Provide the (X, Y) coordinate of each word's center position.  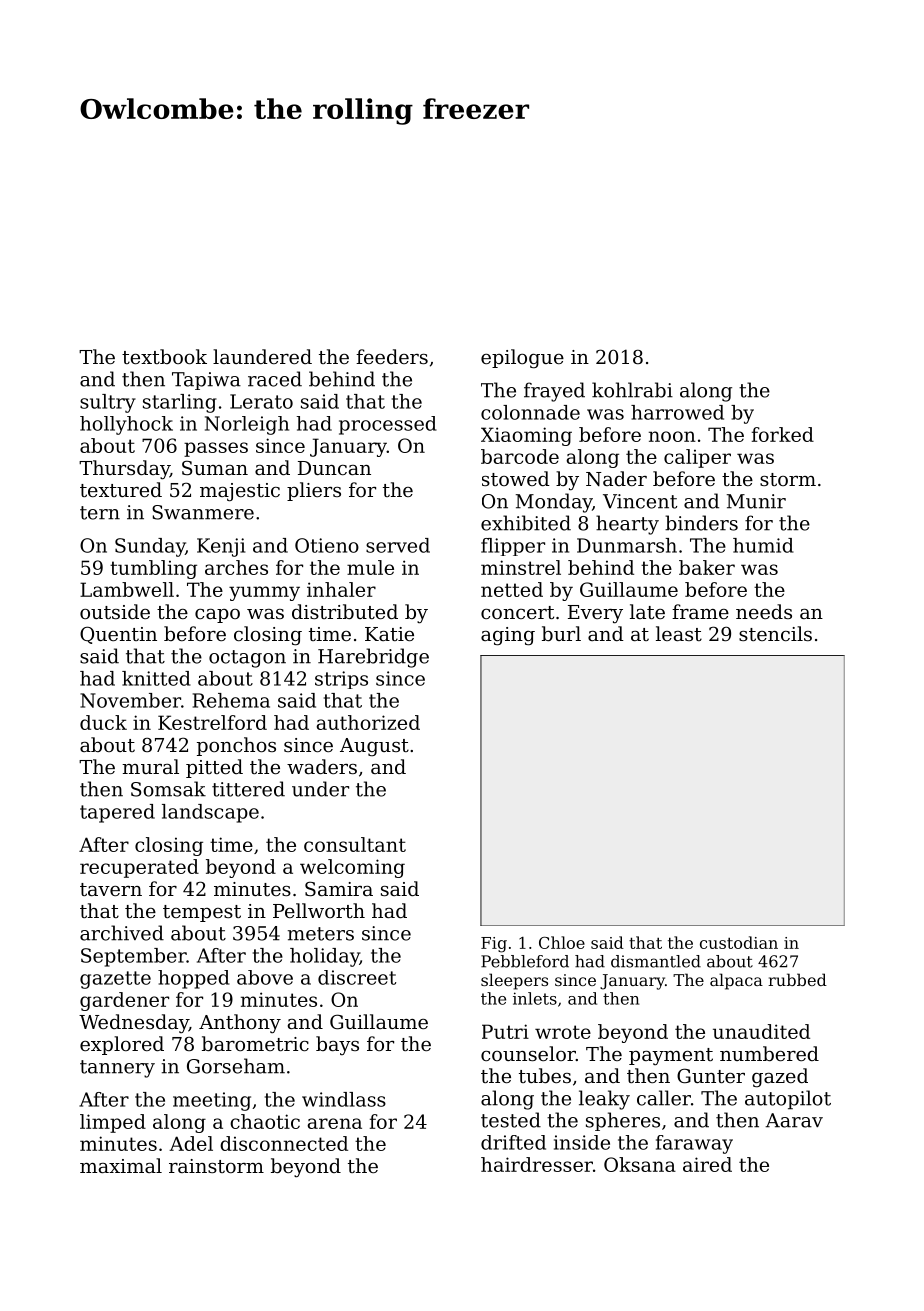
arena (334, 1123)
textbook (164, 356)
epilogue (522, 359)
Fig (494, 945)
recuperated (139, 868)
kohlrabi (632, 390)
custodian (739, 942)
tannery (117, 1069)
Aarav (794, 1120)
